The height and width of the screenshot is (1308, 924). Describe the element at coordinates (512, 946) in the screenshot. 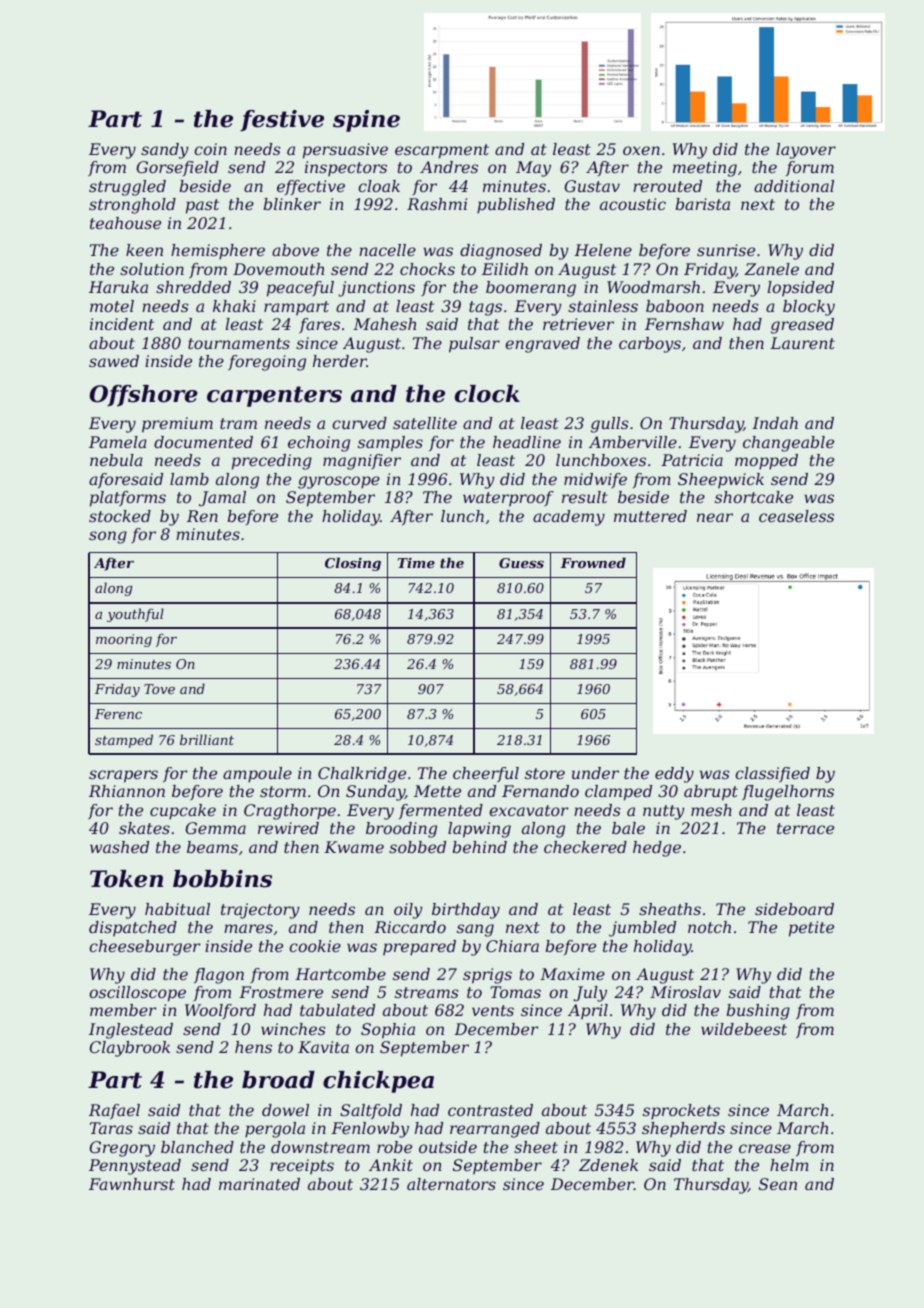

I see `Chiara` at that location.
